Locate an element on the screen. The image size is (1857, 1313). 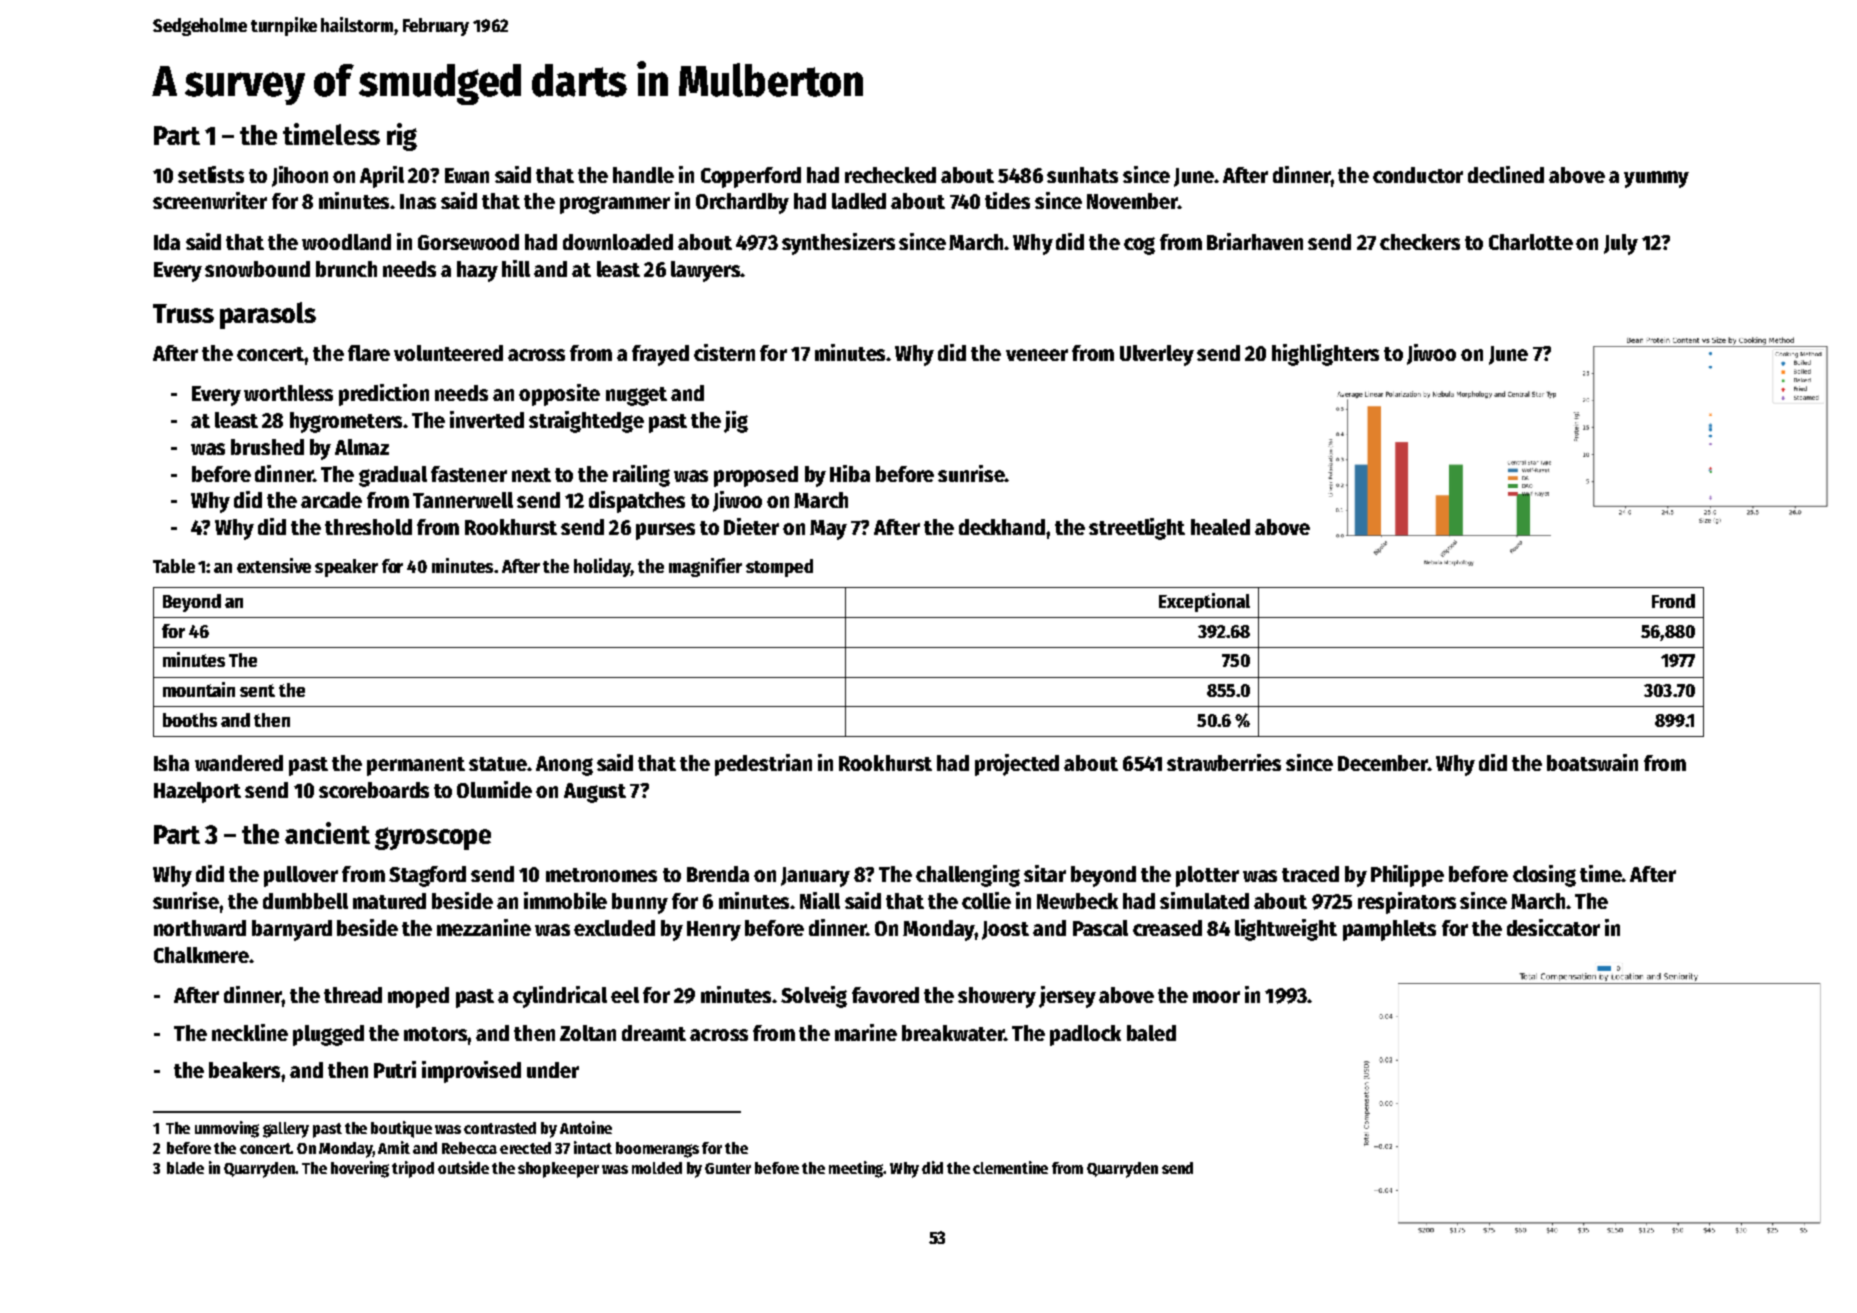
highlighters is located at coordinates (1325, 355).
